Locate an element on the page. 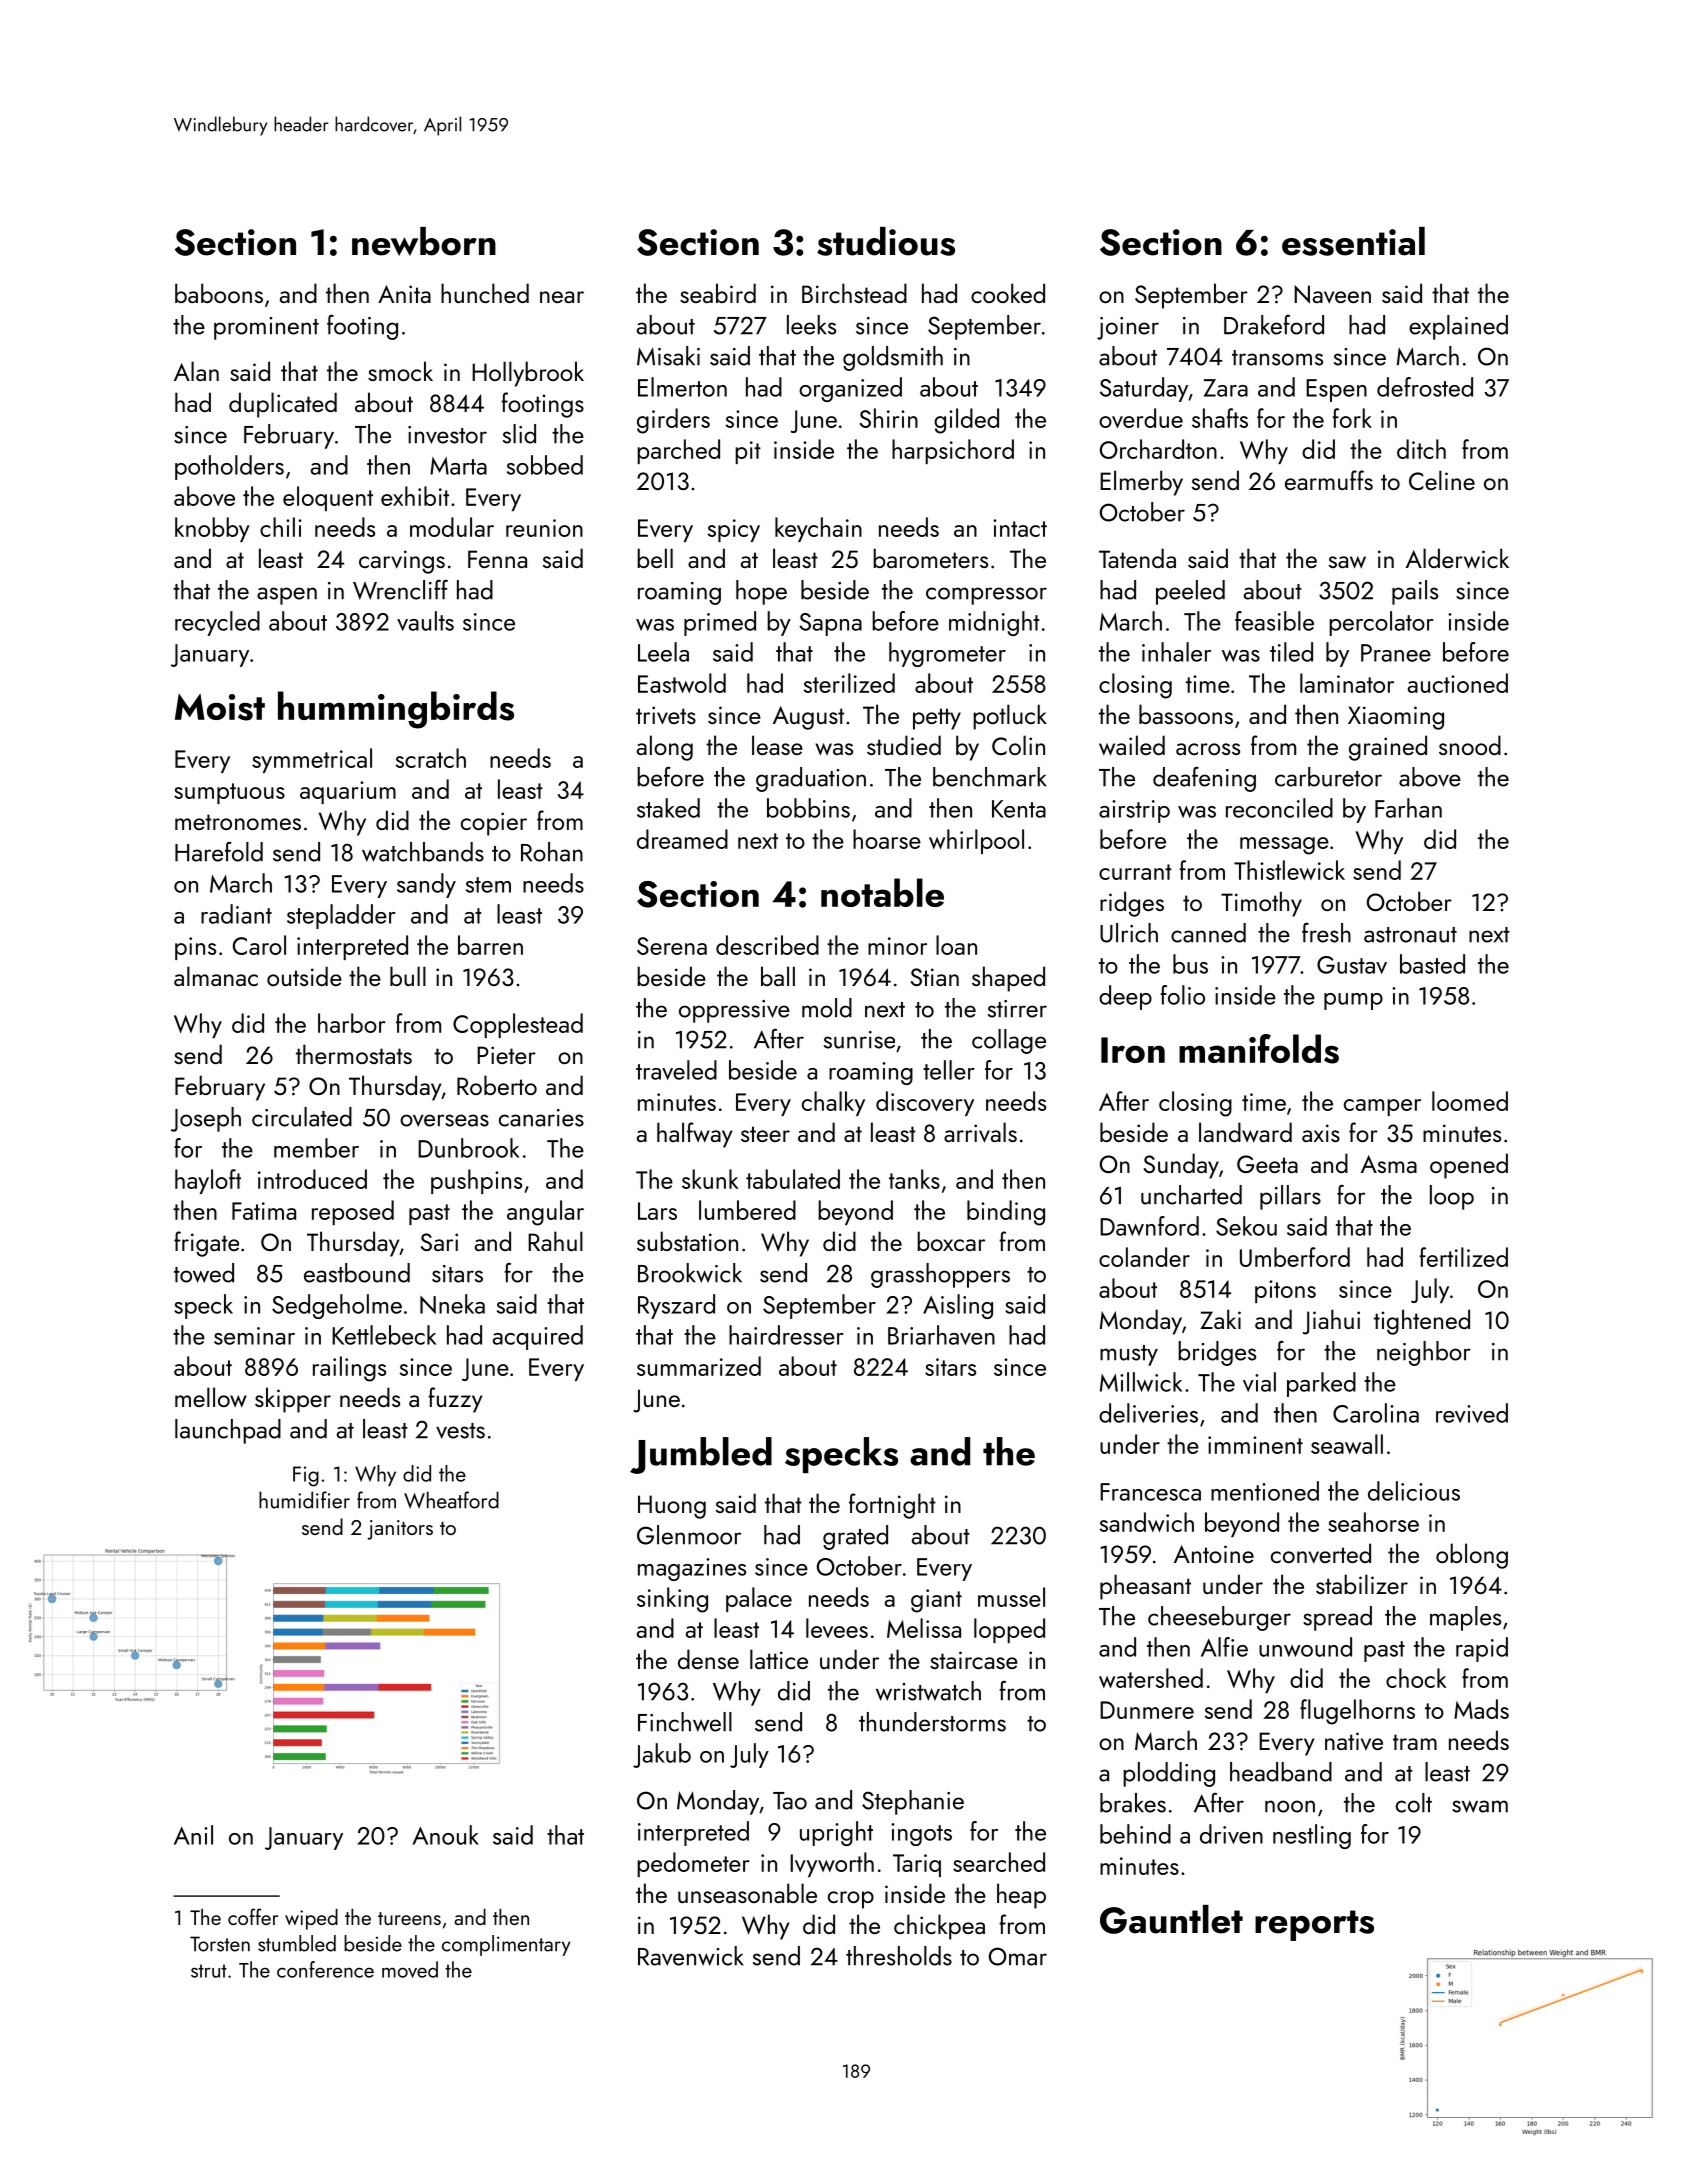 The height and width of the document is (2178, 1683). Omar is located at coordinates (1018, 1956).
